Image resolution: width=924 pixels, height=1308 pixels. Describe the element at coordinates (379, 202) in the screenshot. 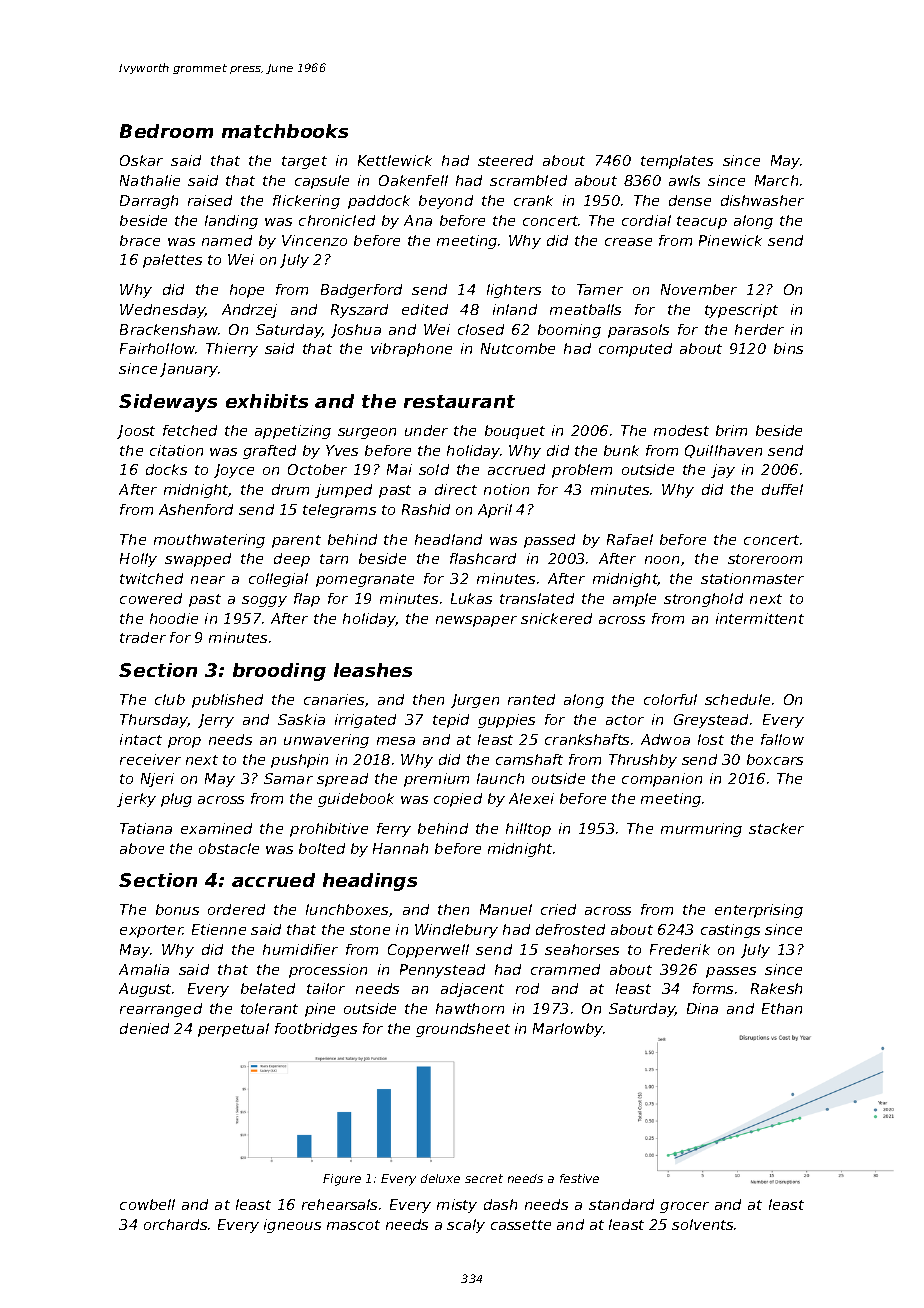

I see `paddock` at that location.
